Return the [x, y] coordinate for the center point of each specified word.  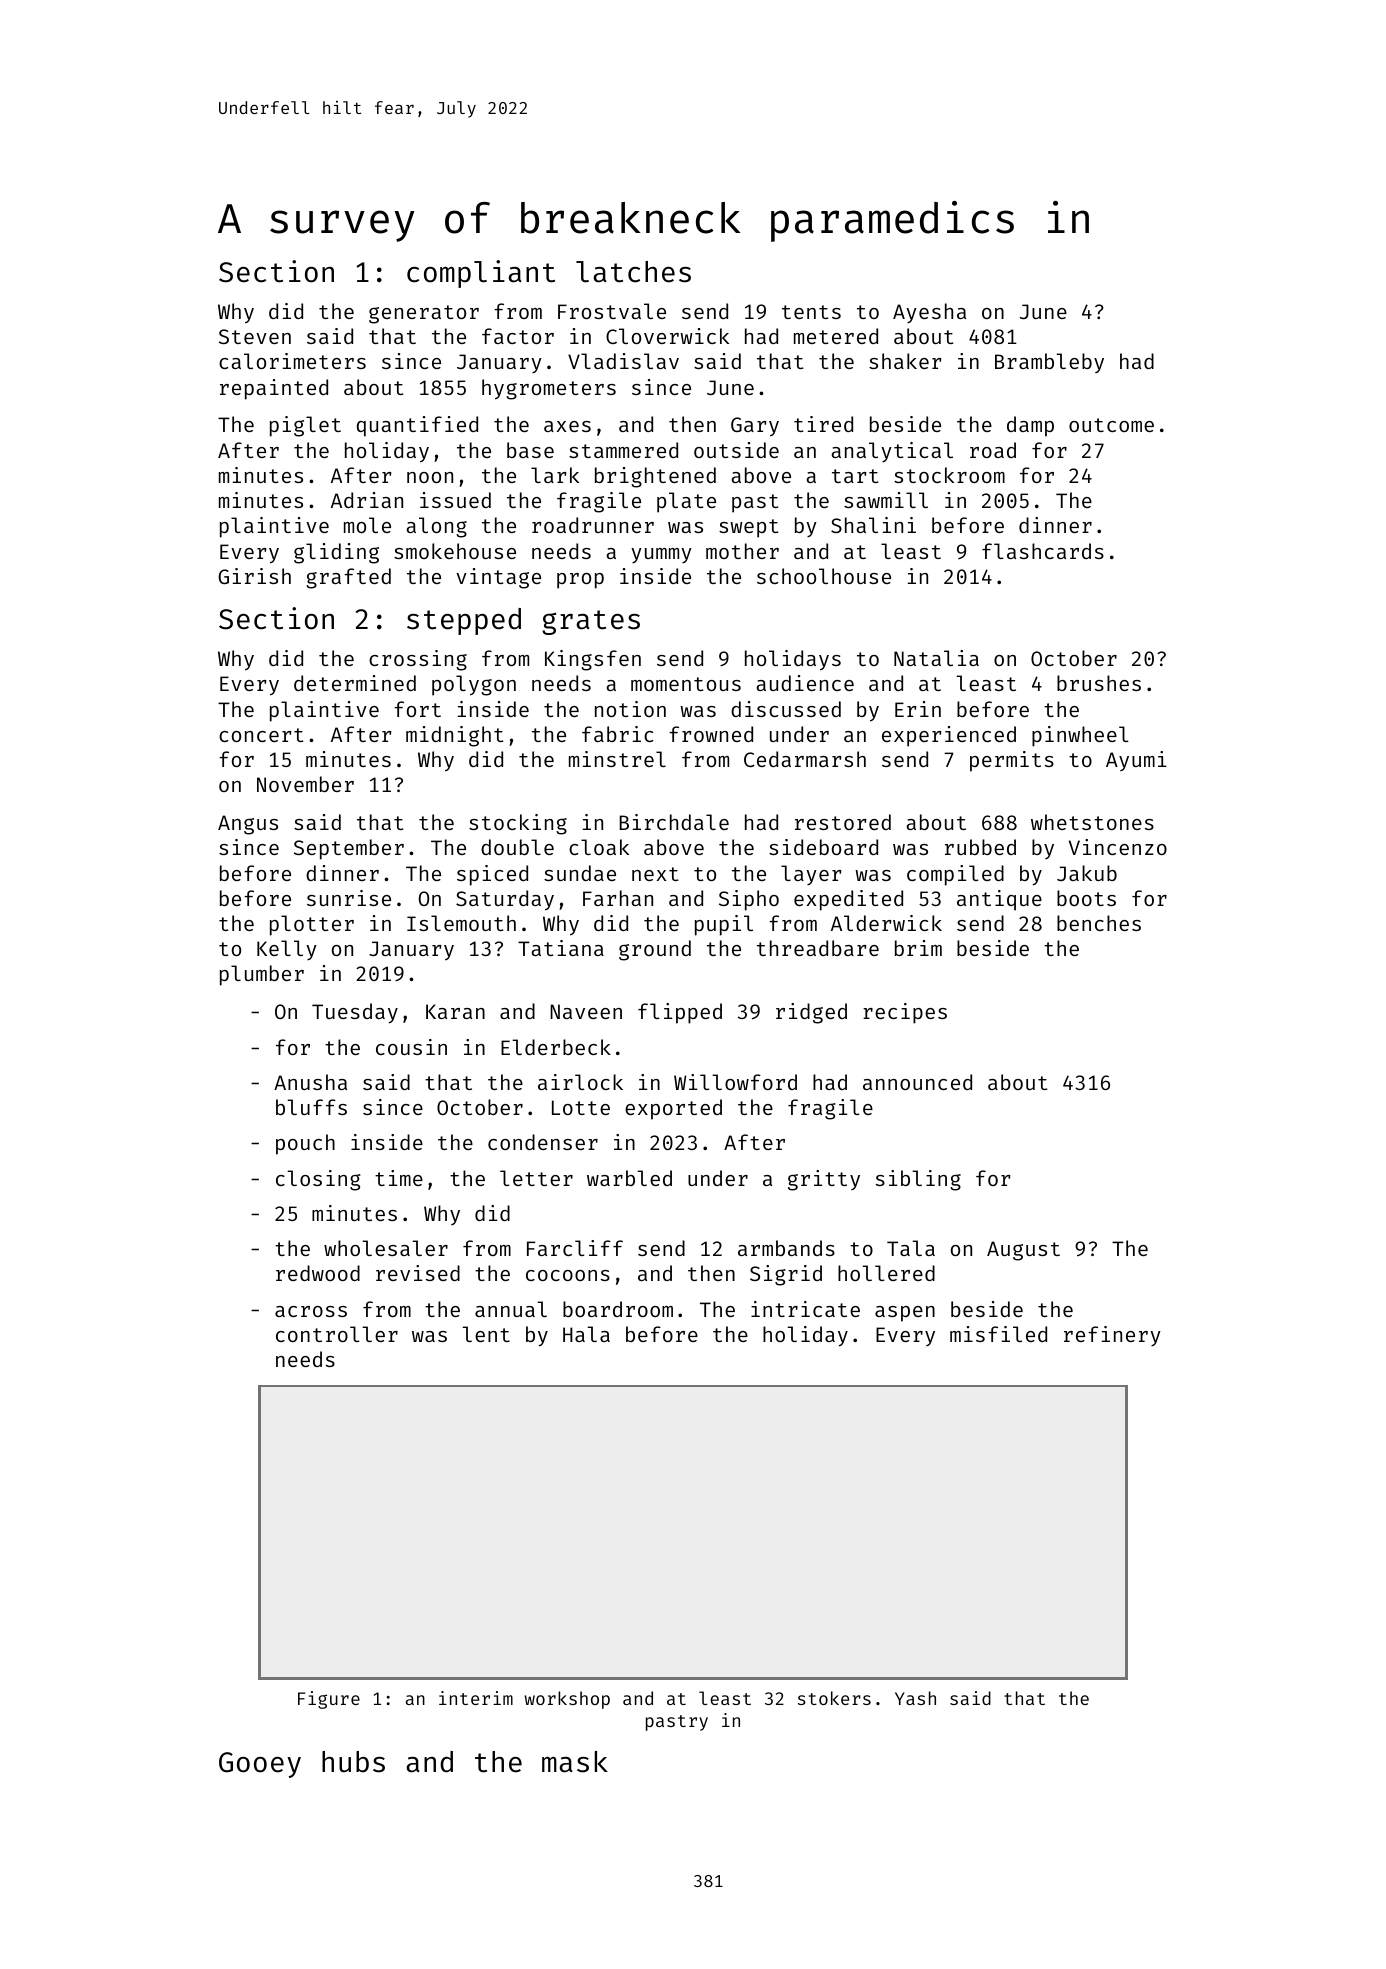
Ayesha [929, 313]
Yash [915, 1698]
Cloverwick [667, 336]
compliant [481, 274]
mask [575, 1762]
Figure [329, 1700]
